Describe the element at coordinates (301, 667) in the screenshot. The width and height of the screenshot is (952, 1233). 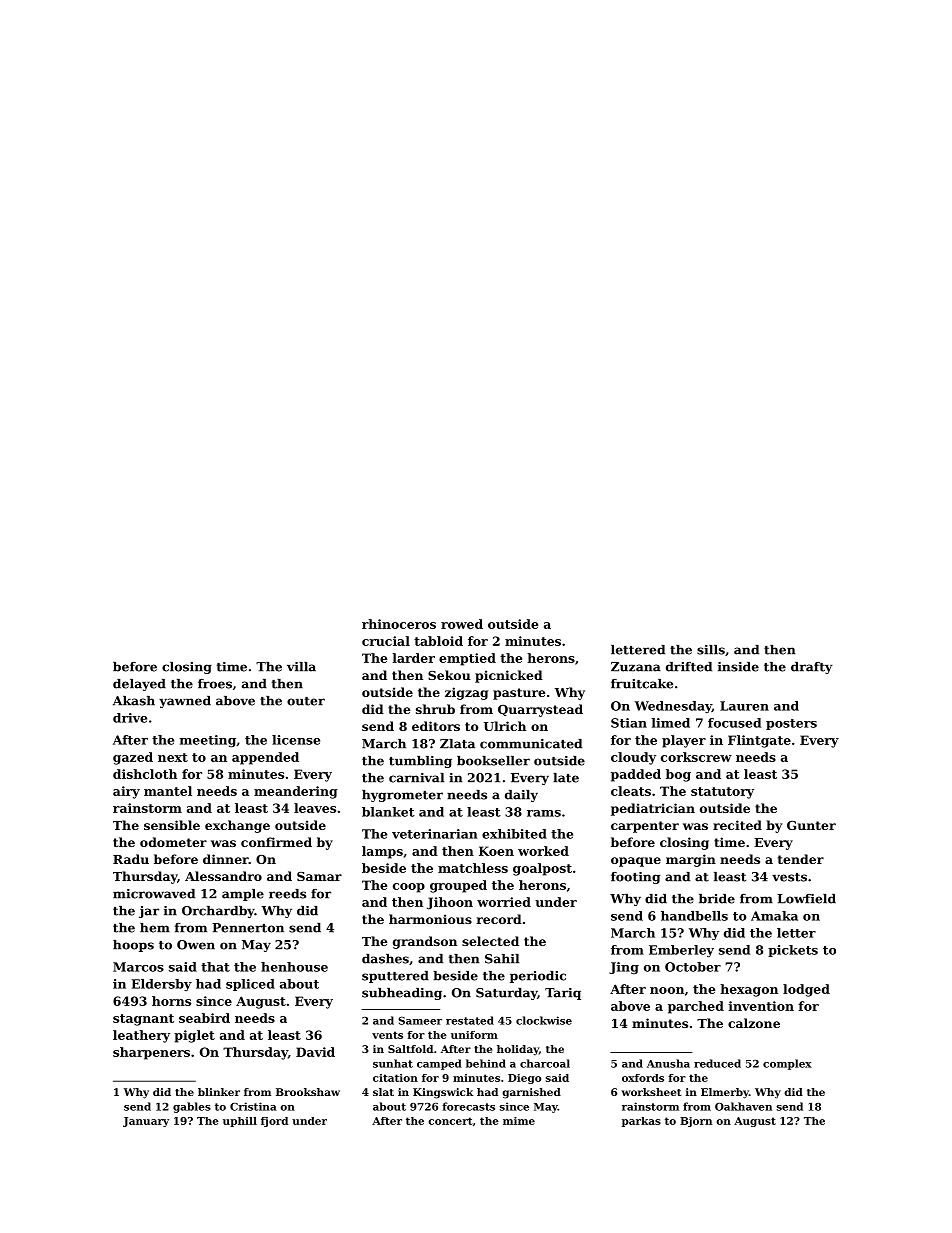
I see `villa` at that location.
